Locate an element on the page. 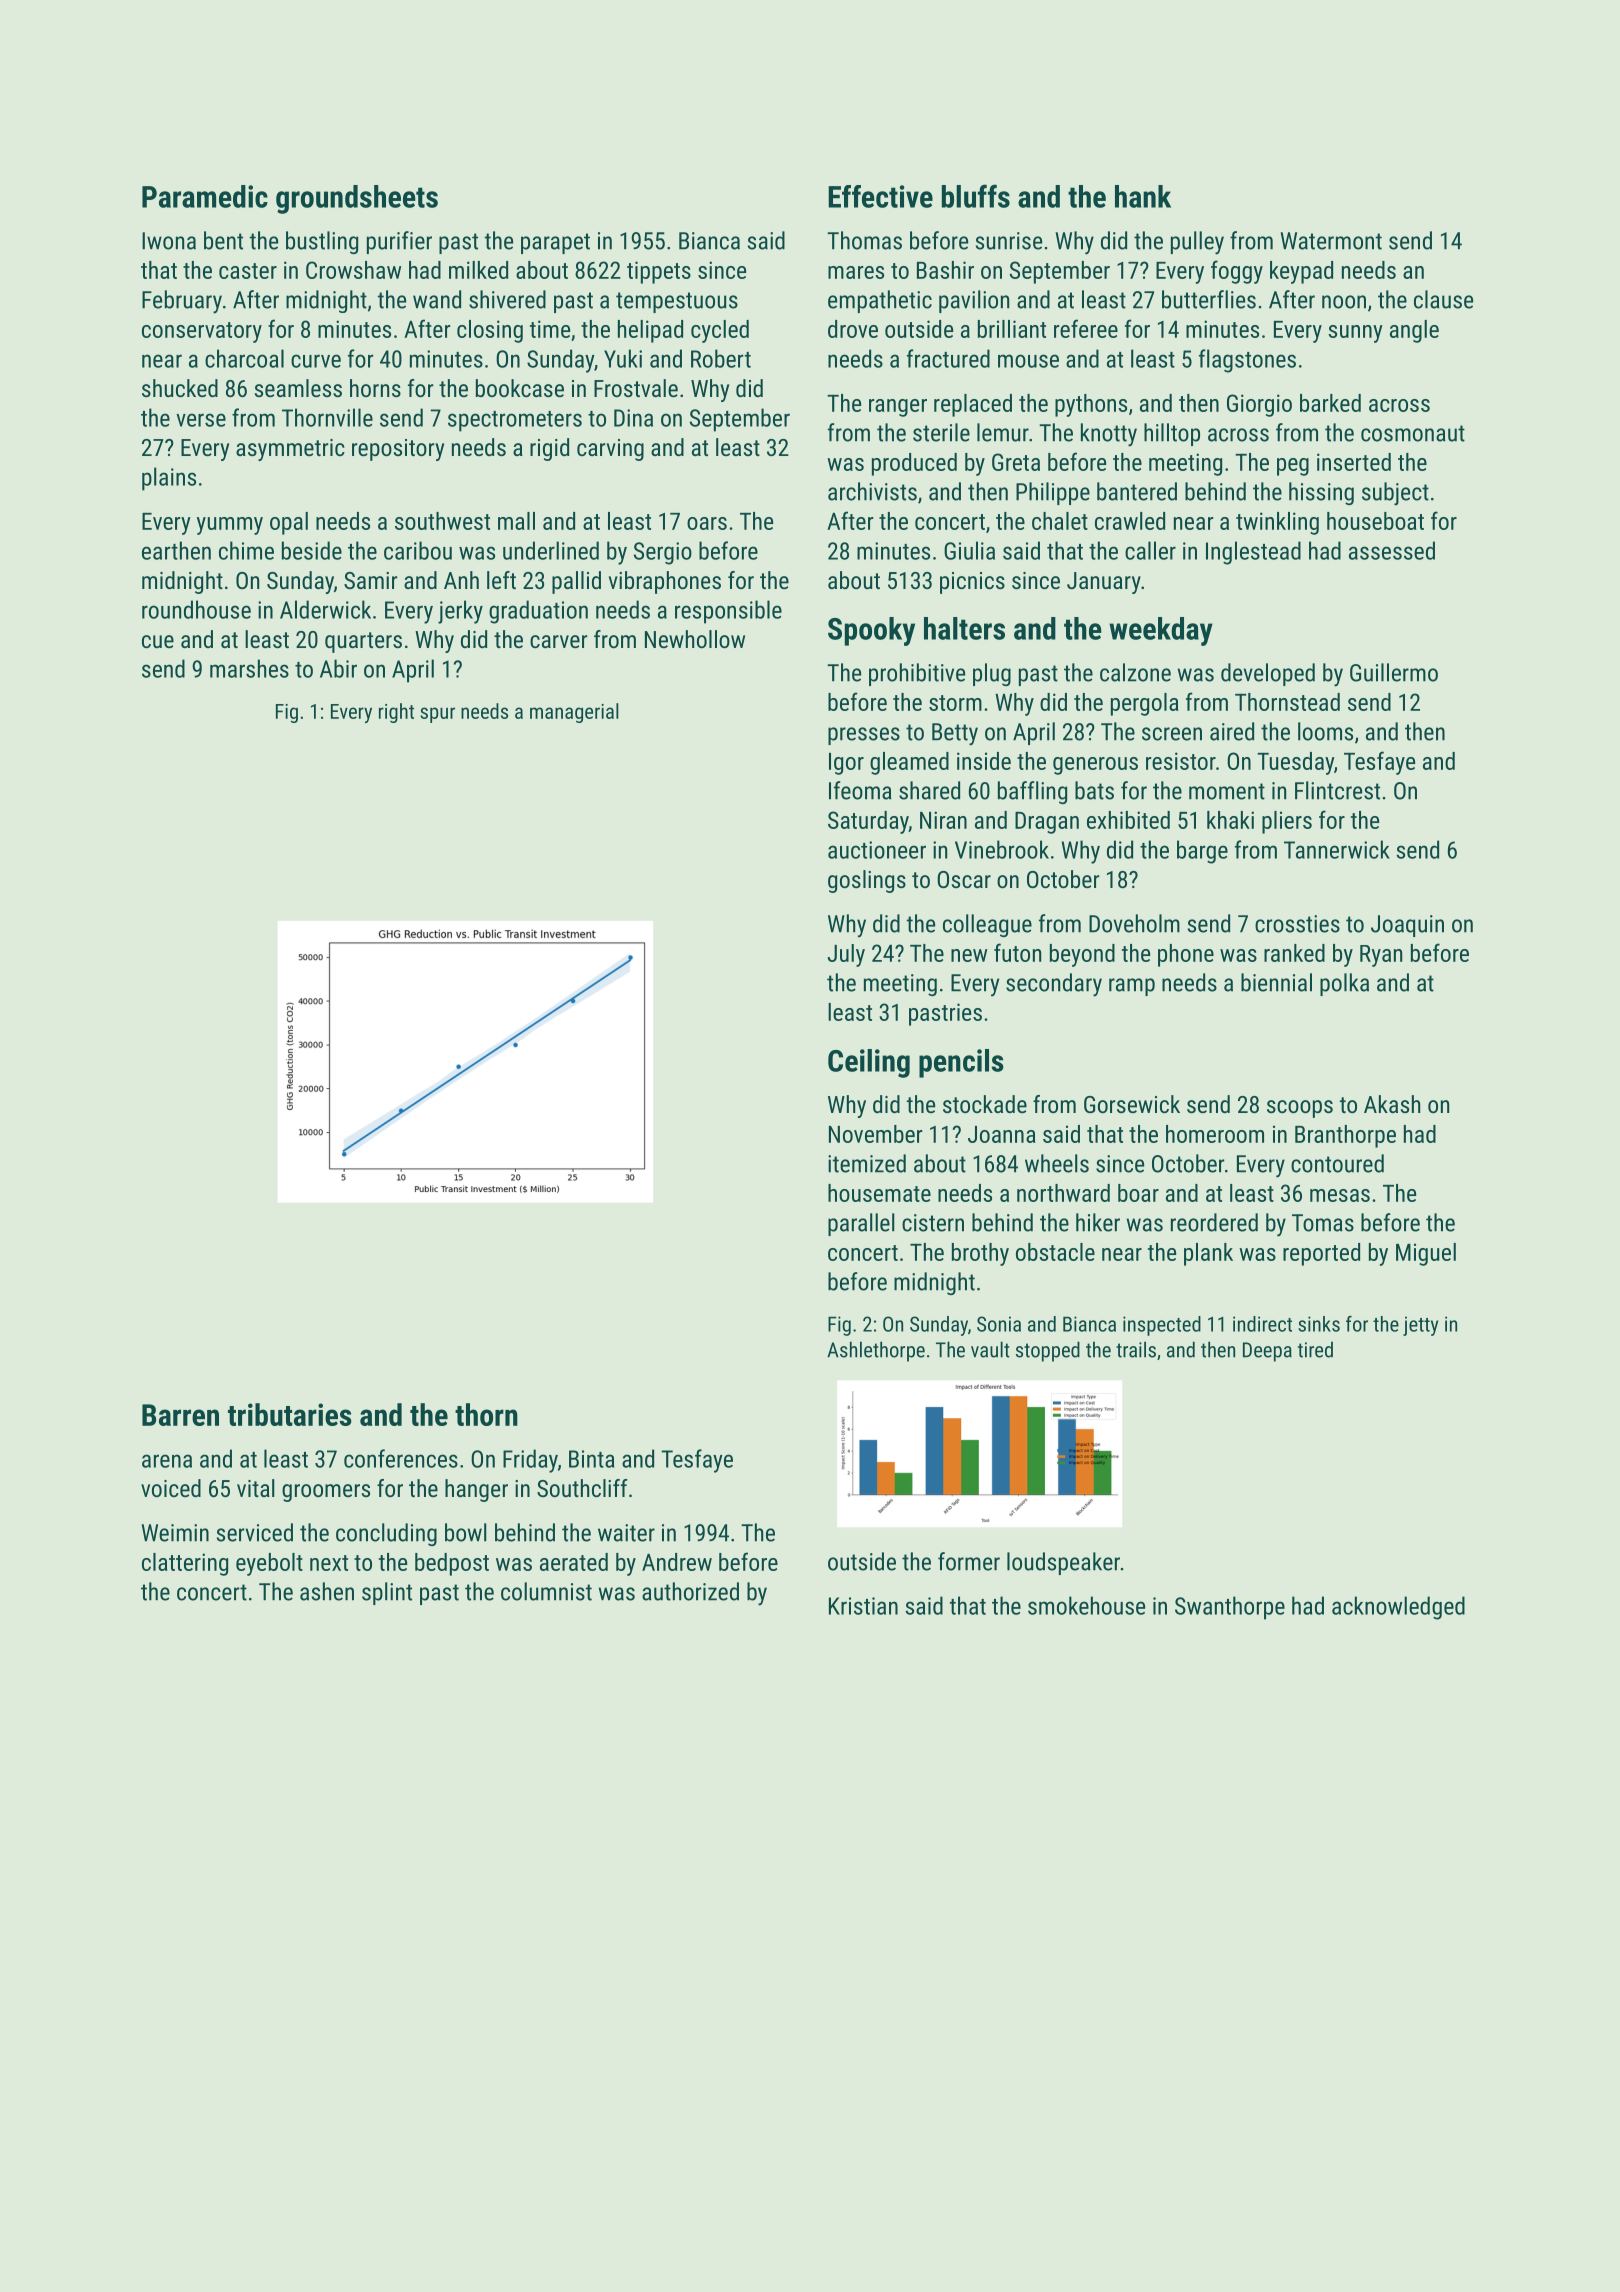 The image size is (1620, 2292). conferences is located at coordinates (401, 1458).
